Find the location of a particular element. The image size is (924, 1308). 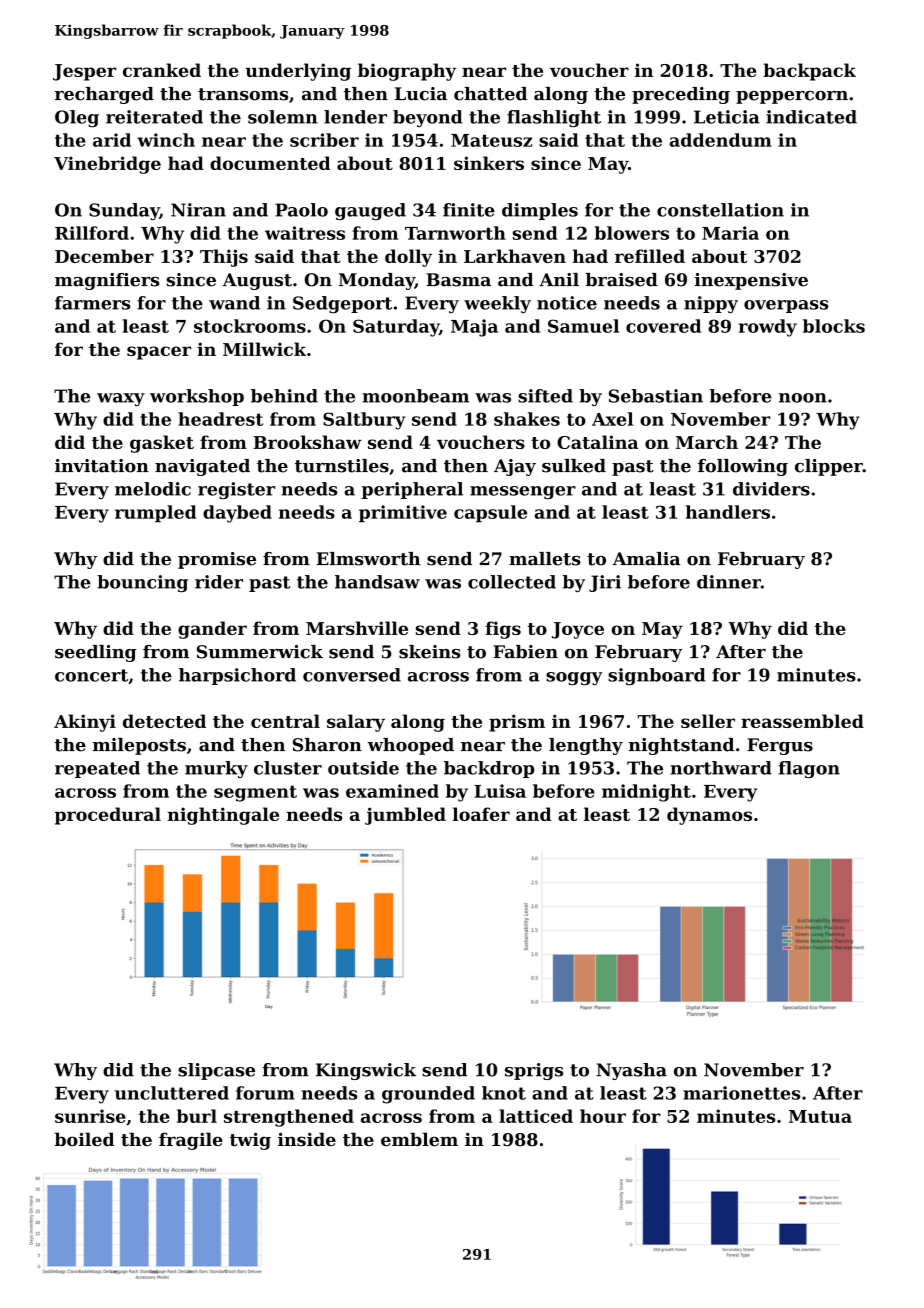

twig is located at coordinates (250, 1141).
